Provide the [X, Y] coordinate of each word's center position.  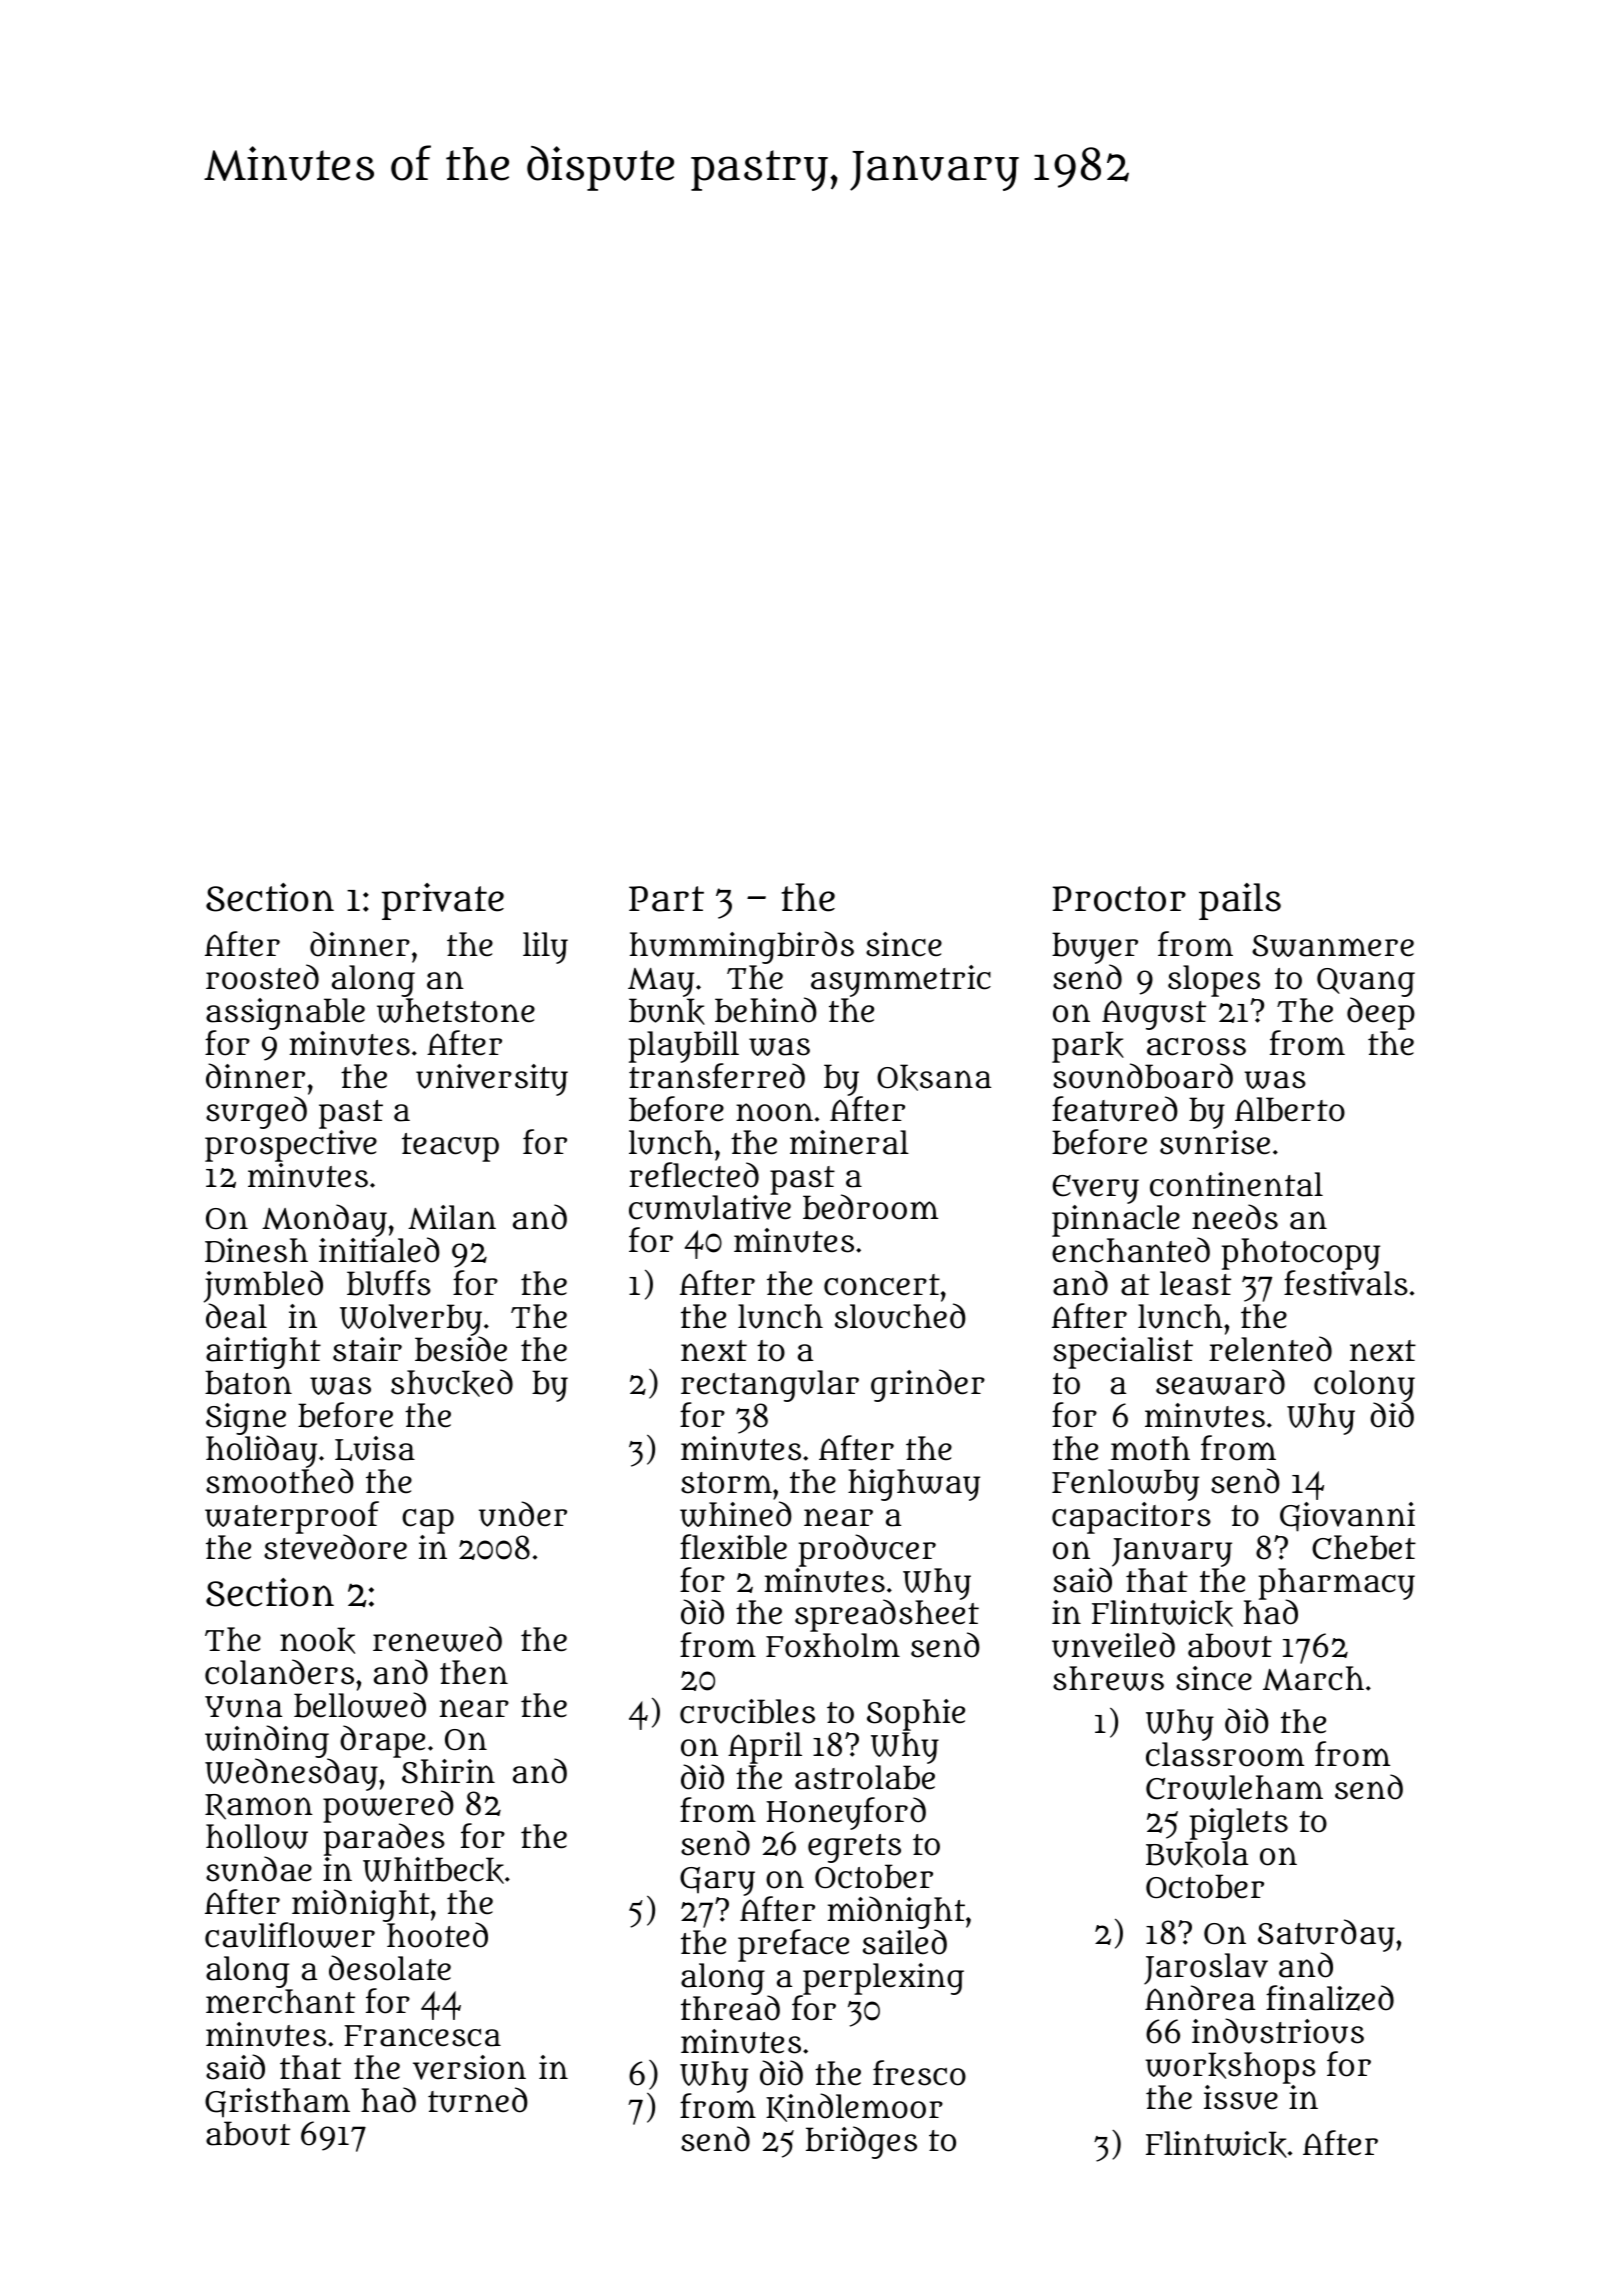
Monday [324, 1220]
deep [1381, 1014]
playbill [684, 1047]
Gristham [277, 2103]
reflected [694, 1175]
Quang [1366, 983]
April [765, 1748]
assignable [285, 1014]
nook [317, 1640]
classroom [1225, 1754]
